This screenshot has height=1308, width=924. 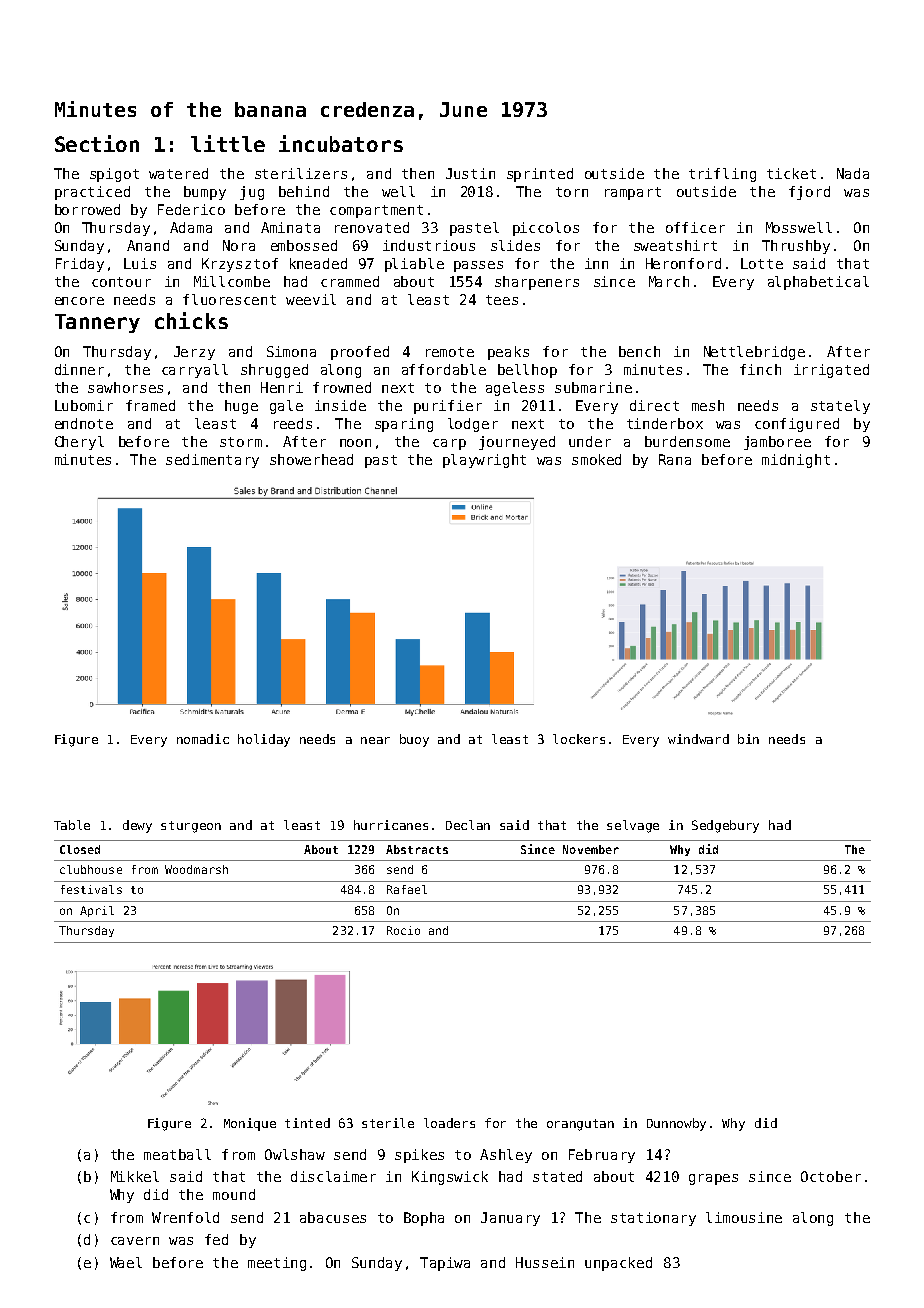 What do you see at coordinates (445, 1264) in the screenshot?
I see `Tapiwa` at bounding box center [445, 1264].
